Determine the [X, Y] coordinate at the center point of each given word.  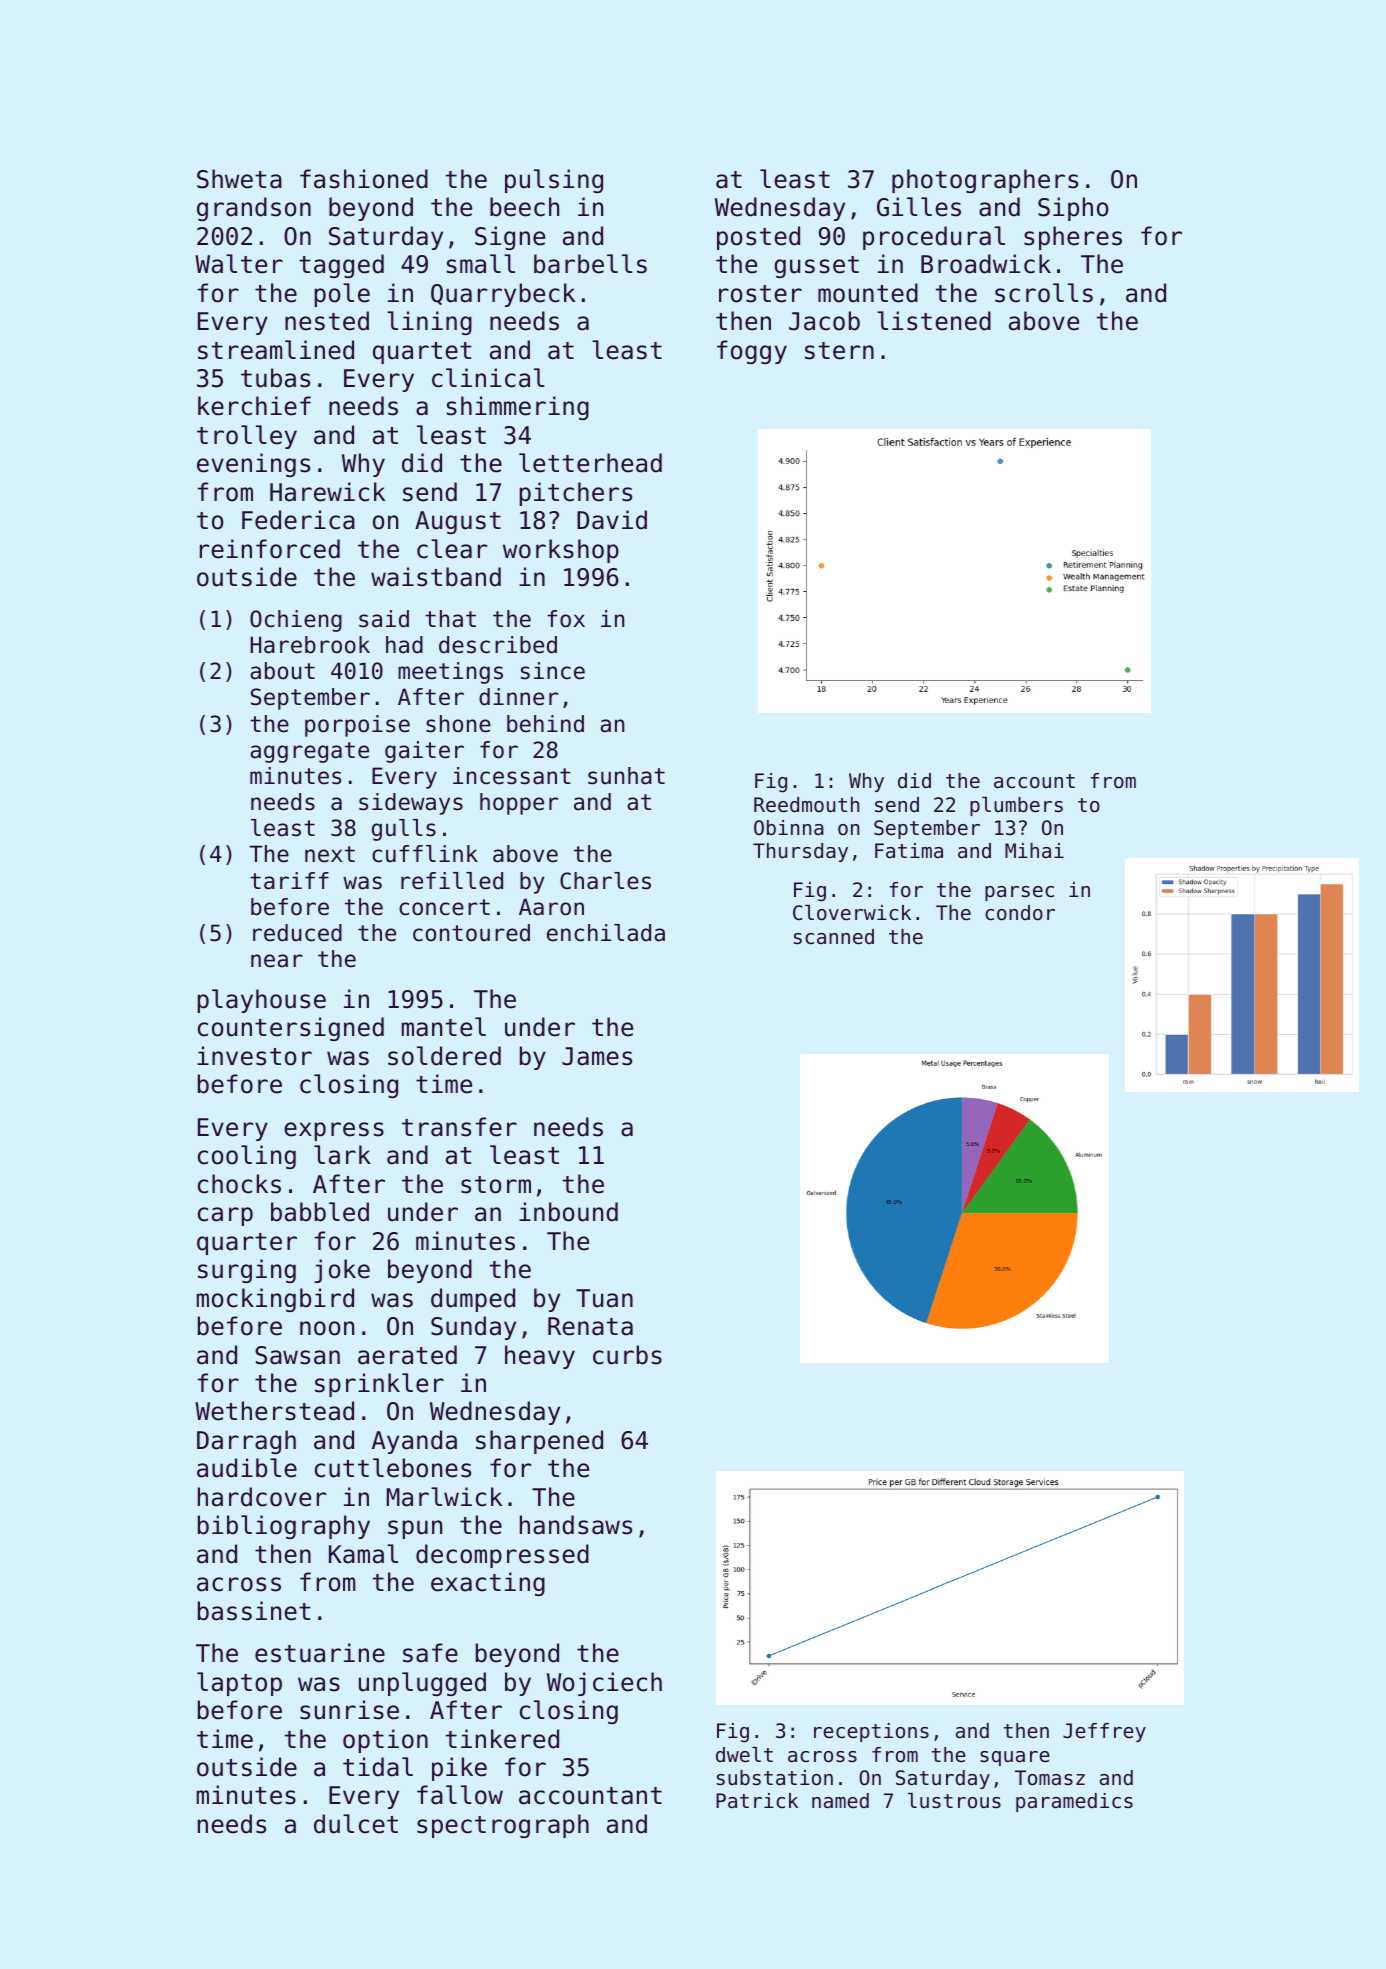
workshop [561, 551]
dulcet [356, 1824]
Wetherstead [274, 1411]
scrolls [1044, 293]
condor [1020, 913]
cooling [247, 1157]
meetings [450, 673]
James [597, 1056]
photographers [985, 181]
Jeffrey [1104, 1732]
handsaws [576, 1525]
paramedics [1074, 1802]
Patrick [757, 1800]
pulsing [554, 181]
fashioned [364, 179]
